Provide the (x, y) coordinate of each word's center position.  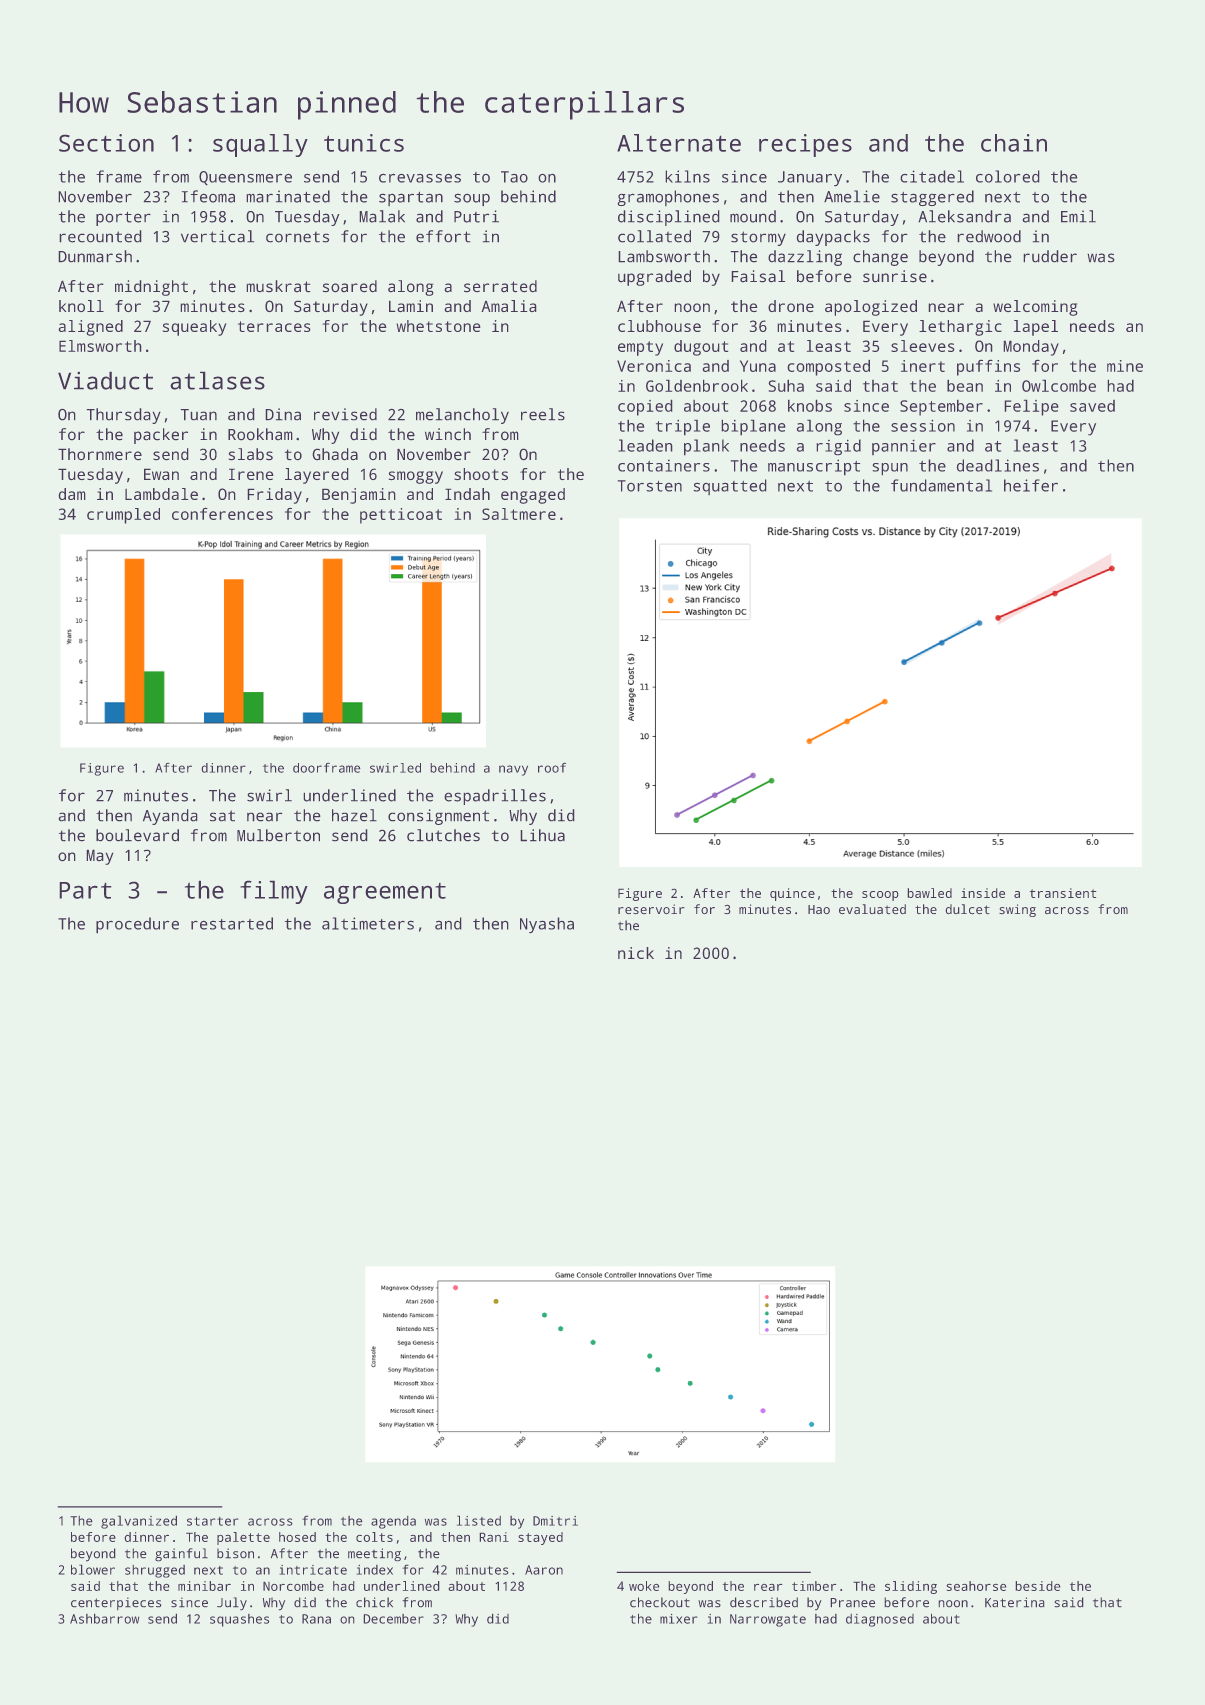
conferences (222, 513)
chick (374, 1602)
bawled (929, 893)
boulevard (137, 835)
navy (513, 770)
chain (1014, 143)
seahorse (976, 1586)
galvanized (139, 1522)
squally (260, 145)
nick (636, 953)
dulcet (967, 909)
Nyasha (547, 925)
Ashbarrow (104, 1618)
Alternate (679, 143)
